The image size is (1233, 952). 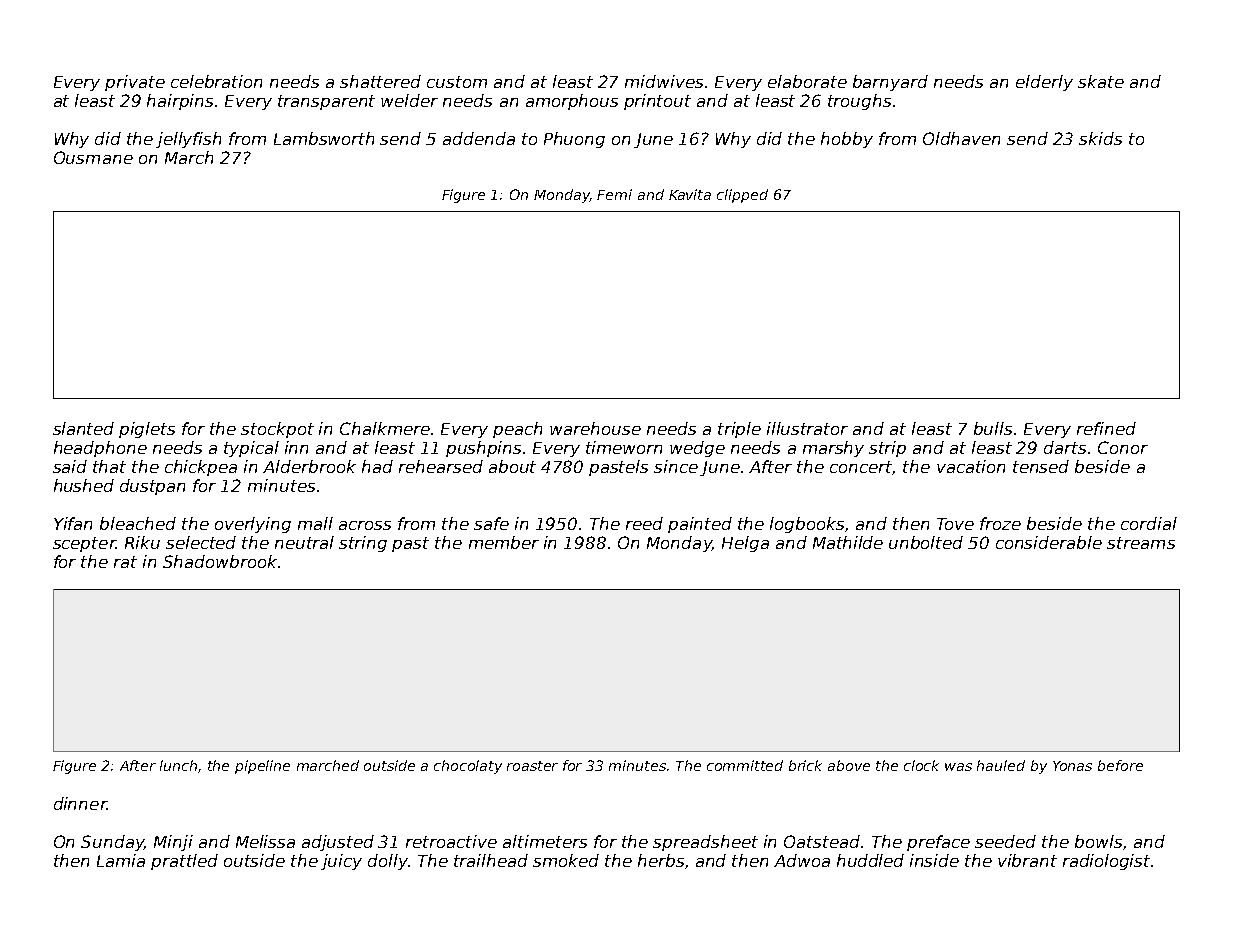 I want to click on Yonas, so click(x=1072, y=766).
